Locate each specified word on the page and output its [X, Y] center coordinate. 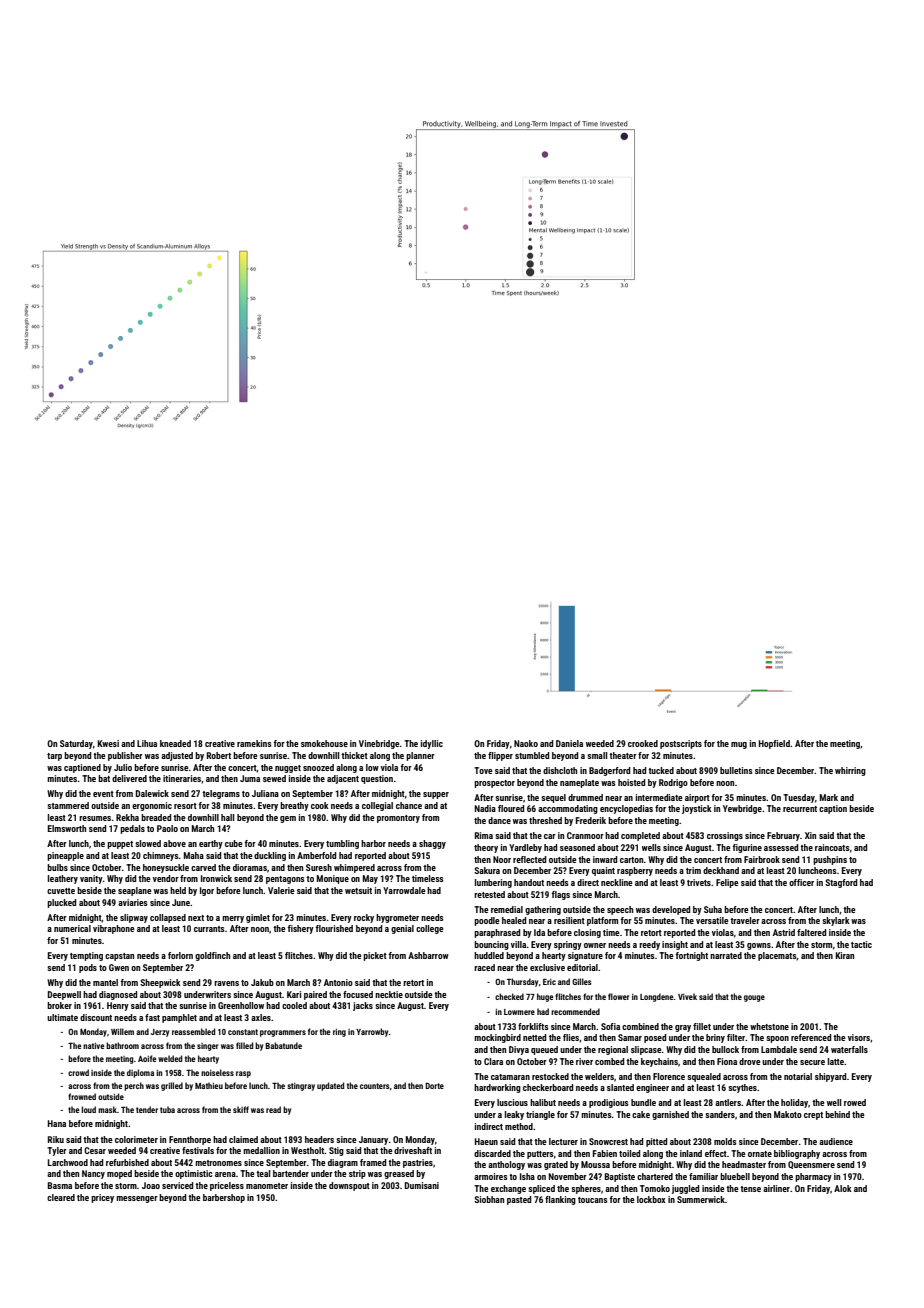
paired [315, 995]
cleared [61, 1197]
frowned [82, 1096]
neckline [617, 882]
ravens [226, 983]
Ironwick [216, 878]
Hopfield [774, 744]
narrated [726, 955]
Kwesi [108, 743]
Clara [493, 1061]
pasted [519, 1200]
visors [859, 1037]
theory [486, 848]
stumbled [532, 755]
